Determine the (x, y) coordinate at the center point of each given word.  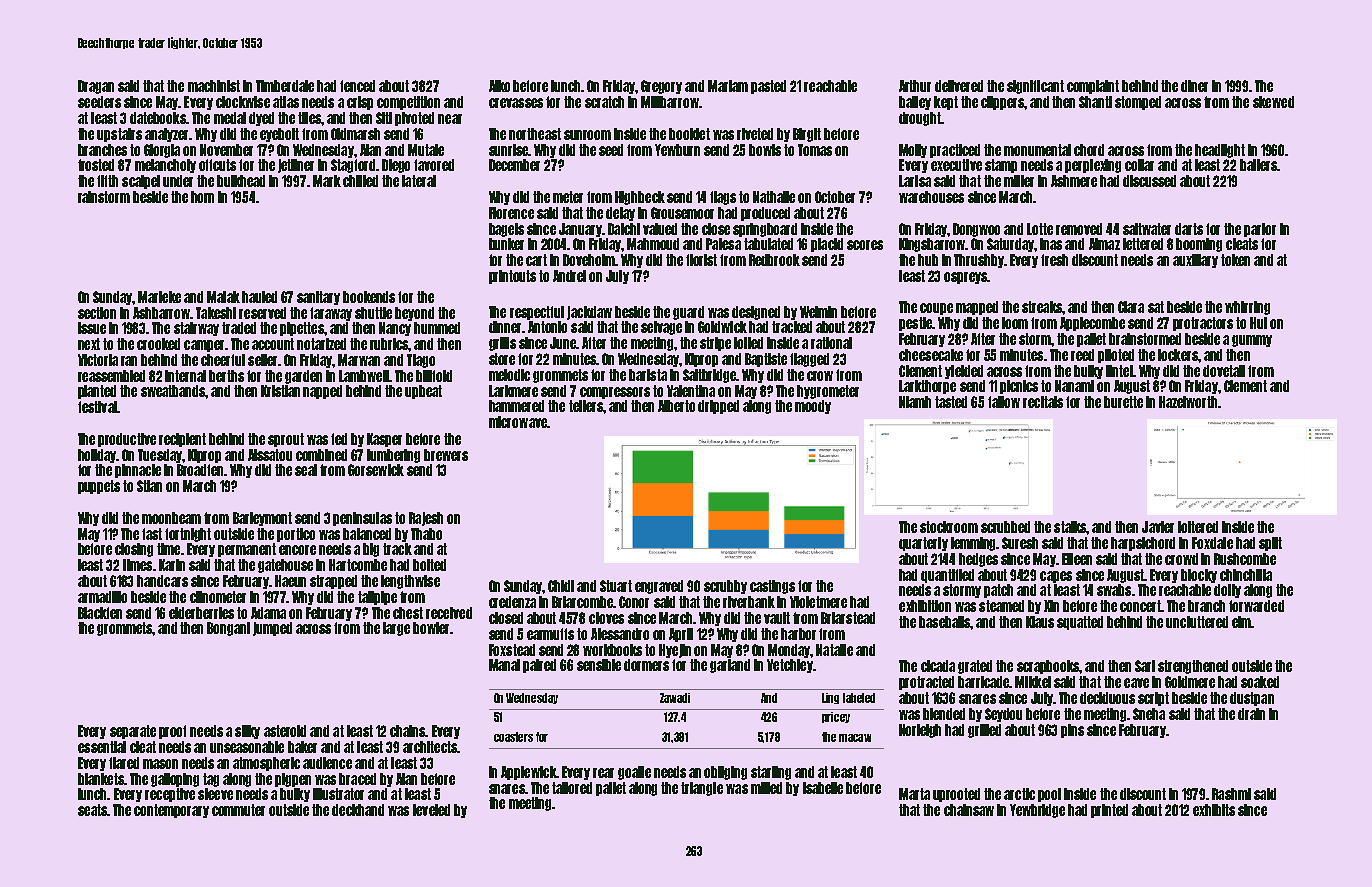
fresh (1054, 260)
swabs (1114, 590)
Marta (914, 794)
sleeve (215, 794)
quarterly (923, 544)
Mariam (728, 86)
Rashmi (1231, 794)
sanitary (318, 298)
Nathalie (774, 197)
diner (1194, 86)
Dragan (96, 87)
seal (306, 470)
